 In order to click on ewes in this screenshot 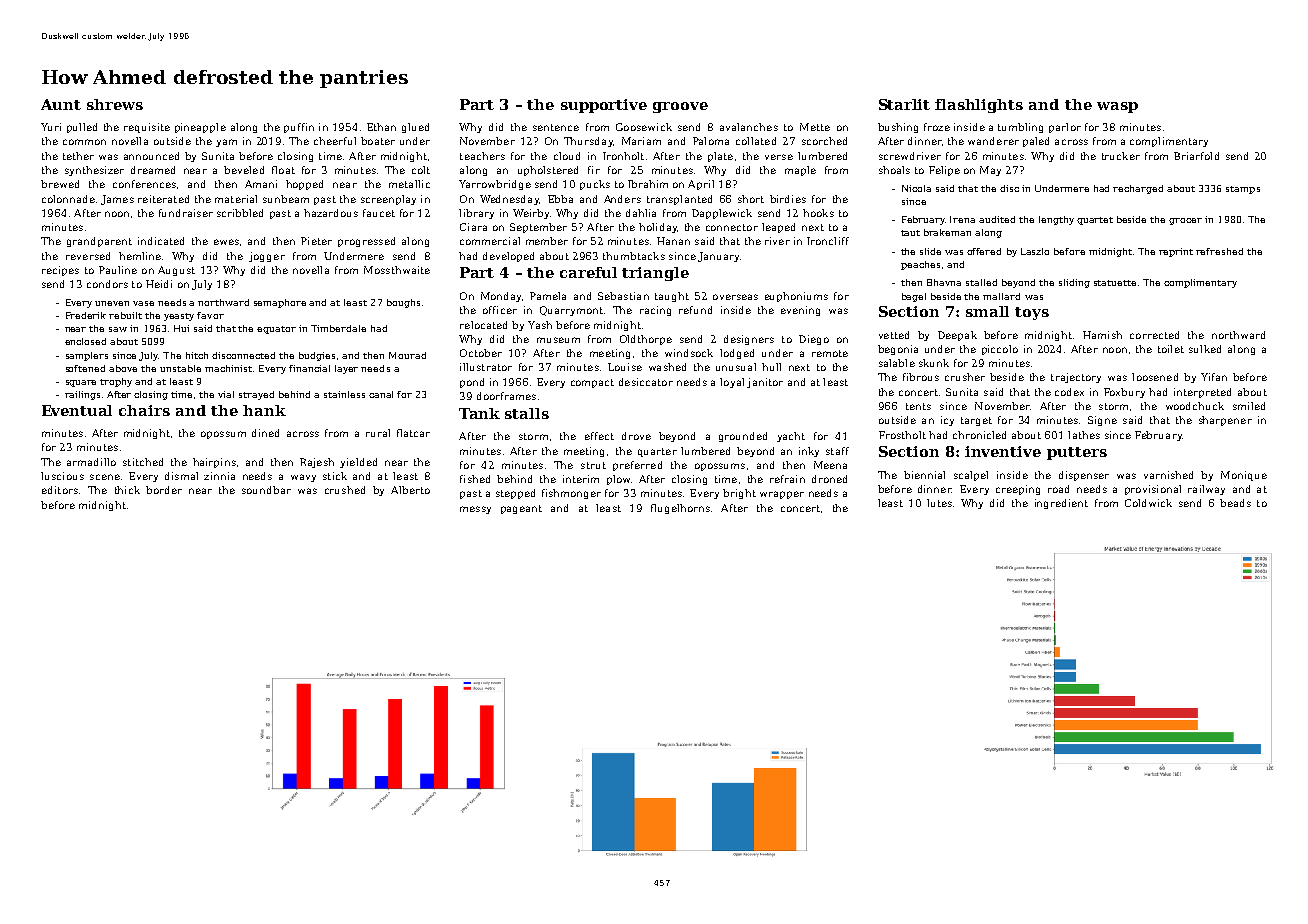, I will do `click(226, 242)`.
